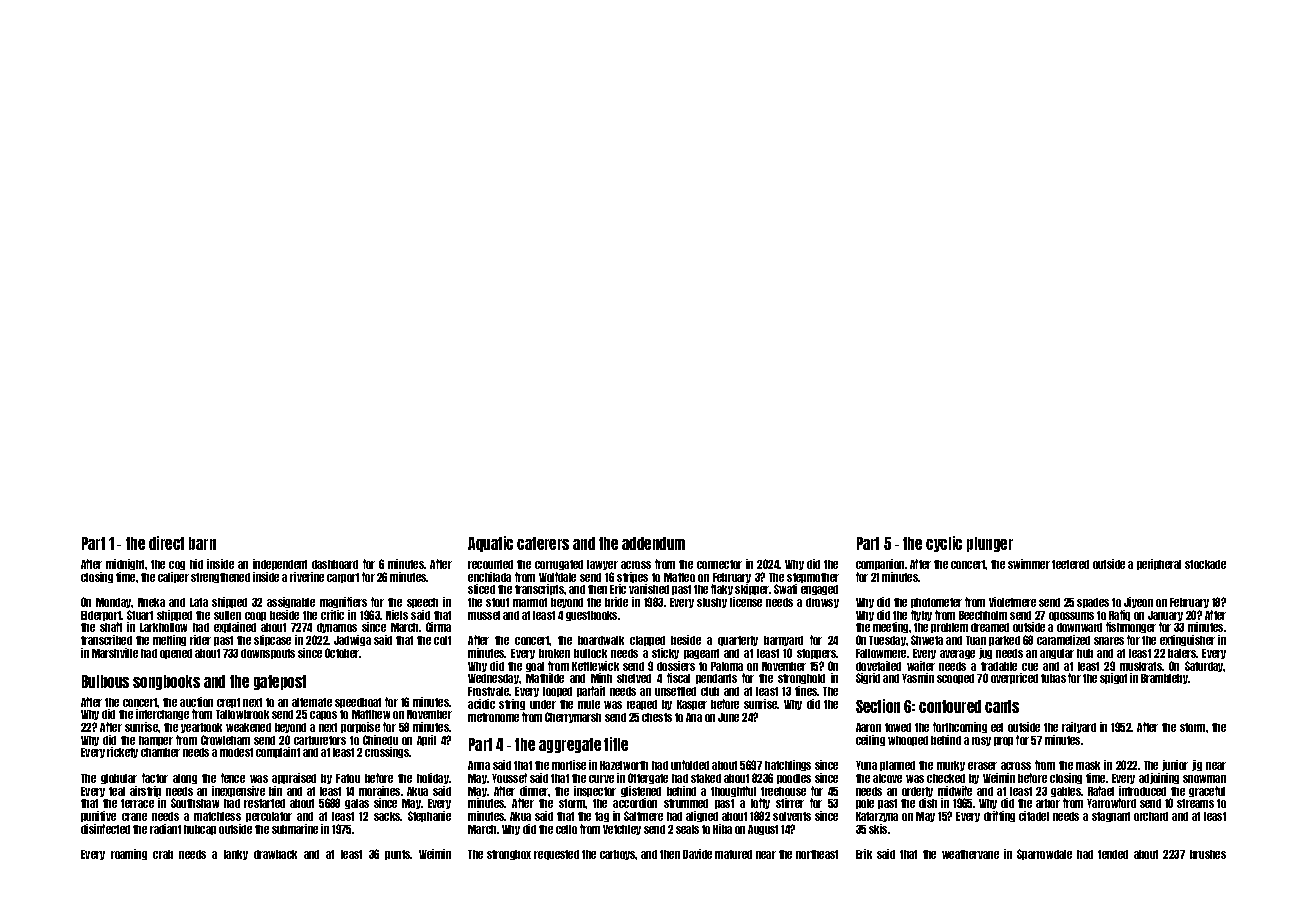 The height and width of the image is (924, 1308). I want to click on magnifiers, so click(343, 602).
